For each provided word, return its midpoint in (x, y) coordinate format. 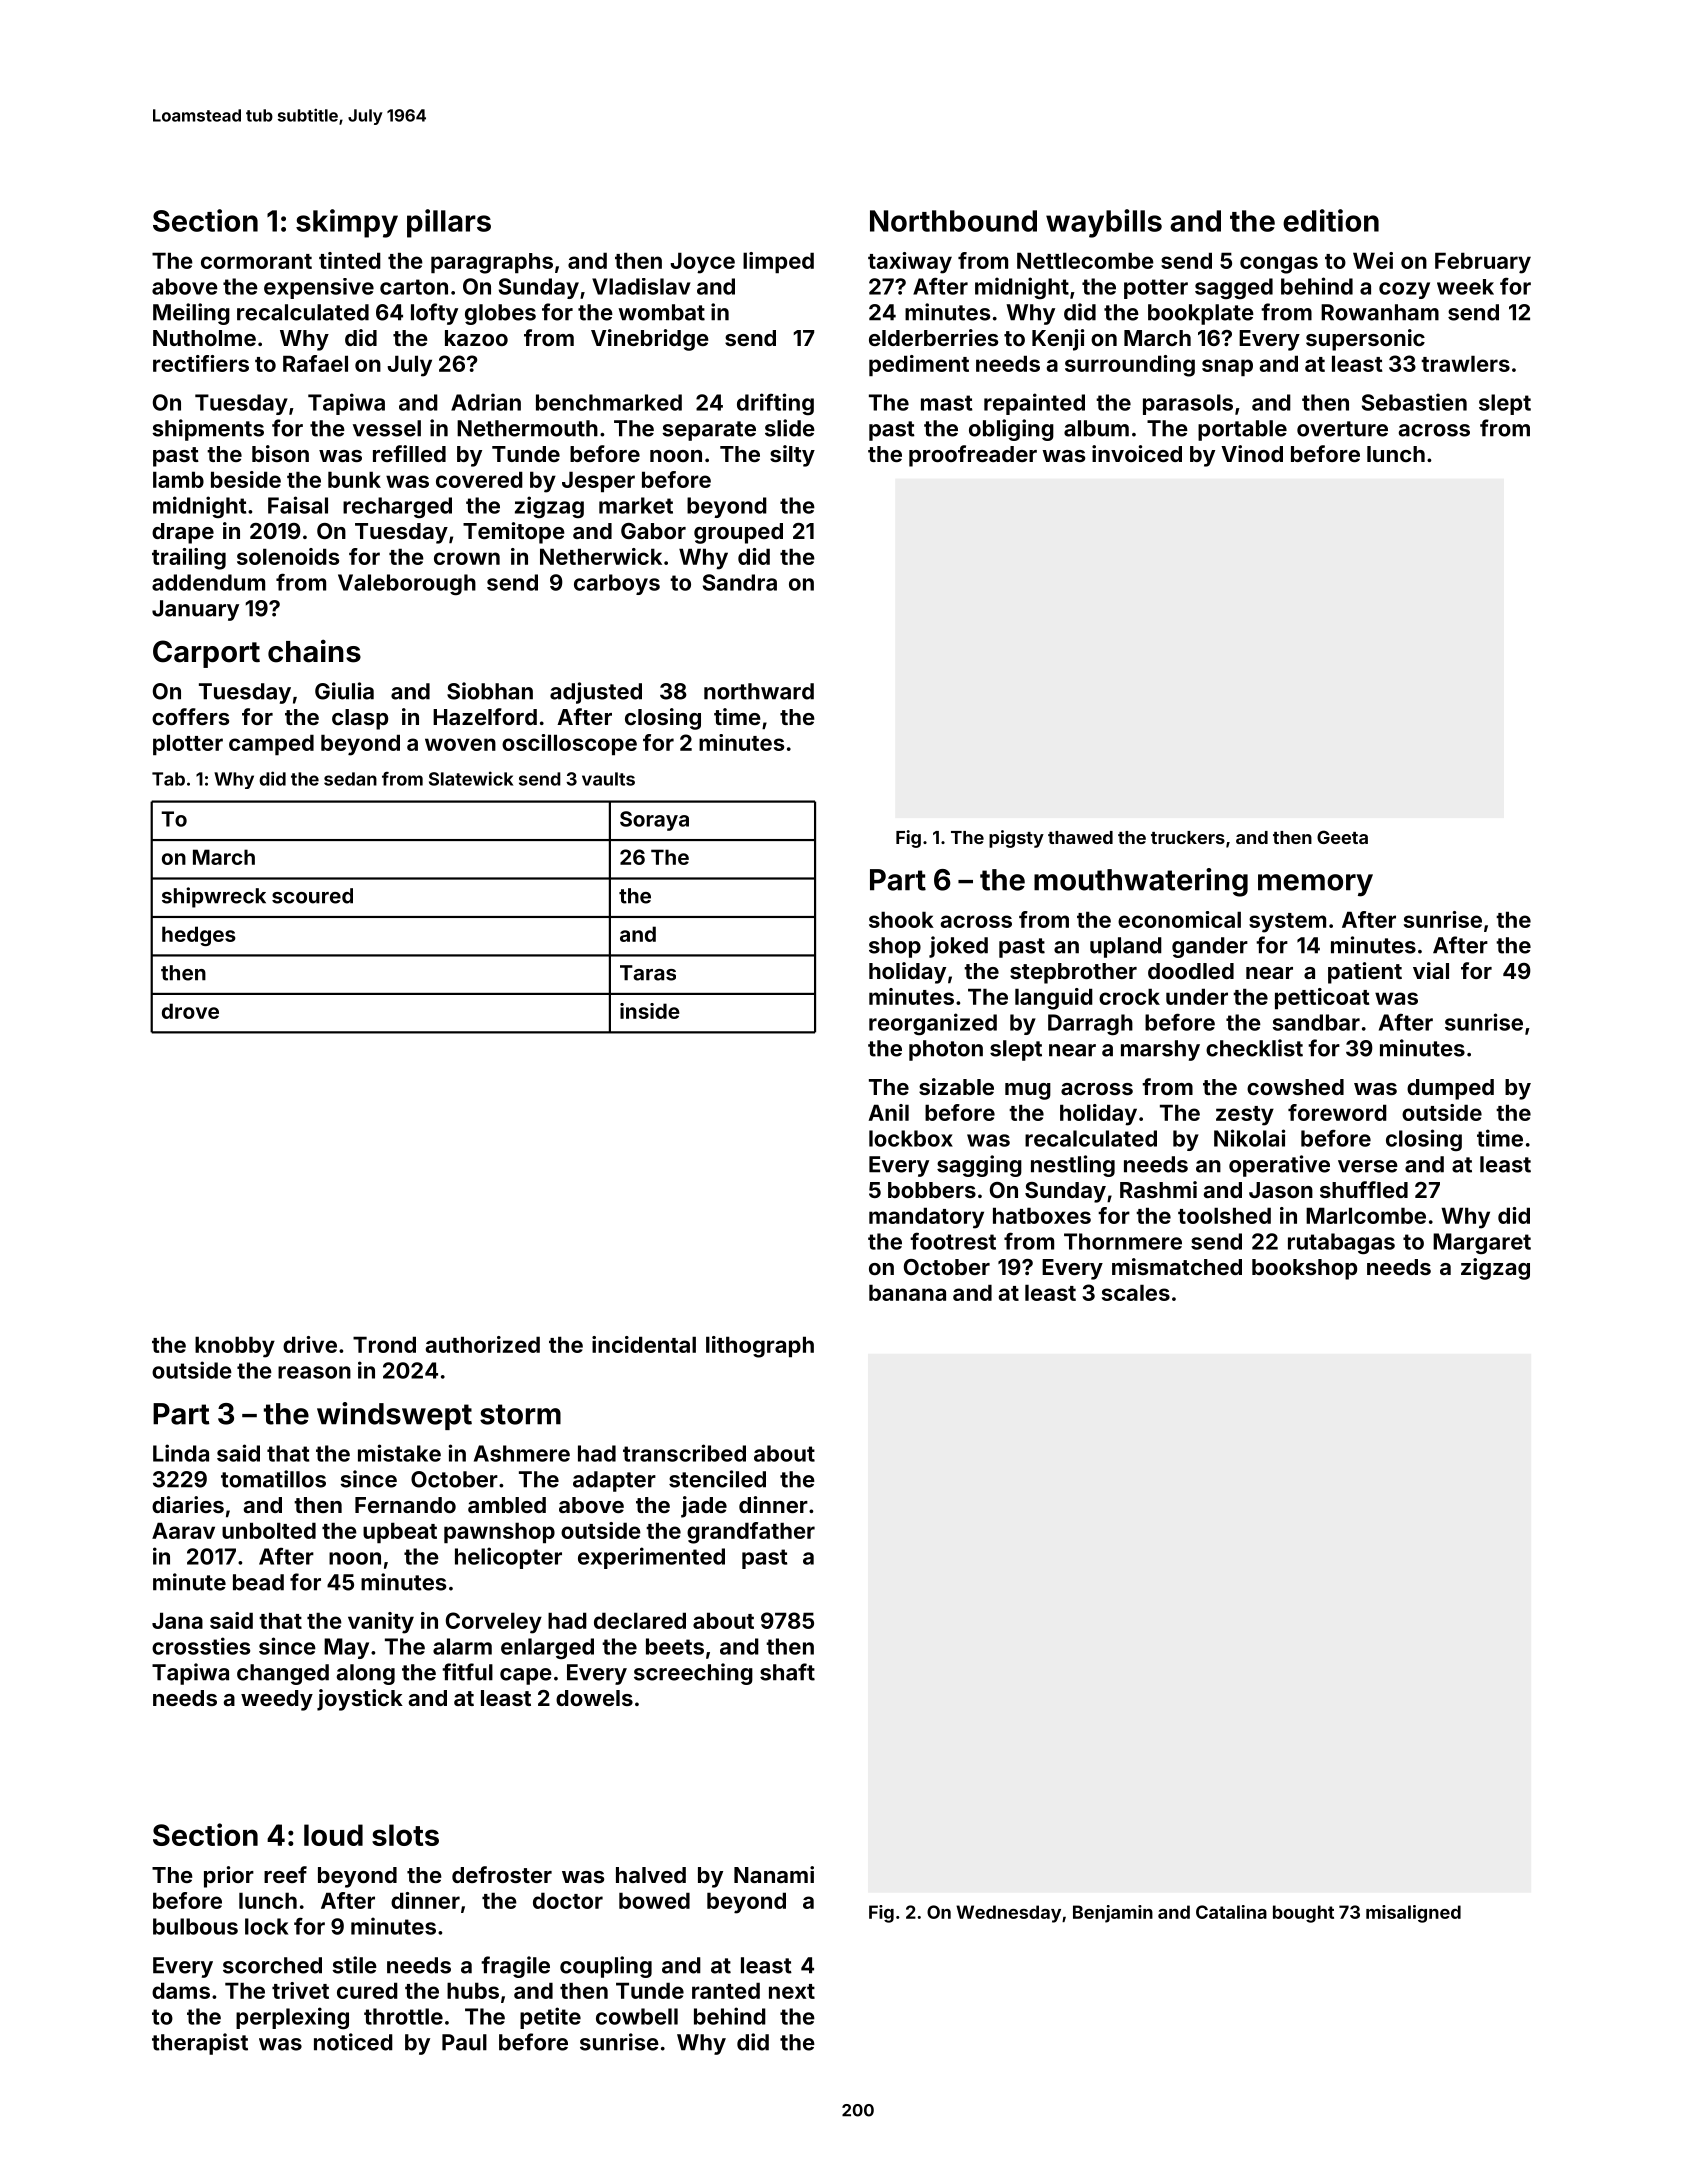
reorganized (933, 1024)
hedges (199, 936)
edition (1331, 220)
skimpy (347, 223)
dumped (1450, 1089)
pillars (449, 223)
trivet (300, 1990)
